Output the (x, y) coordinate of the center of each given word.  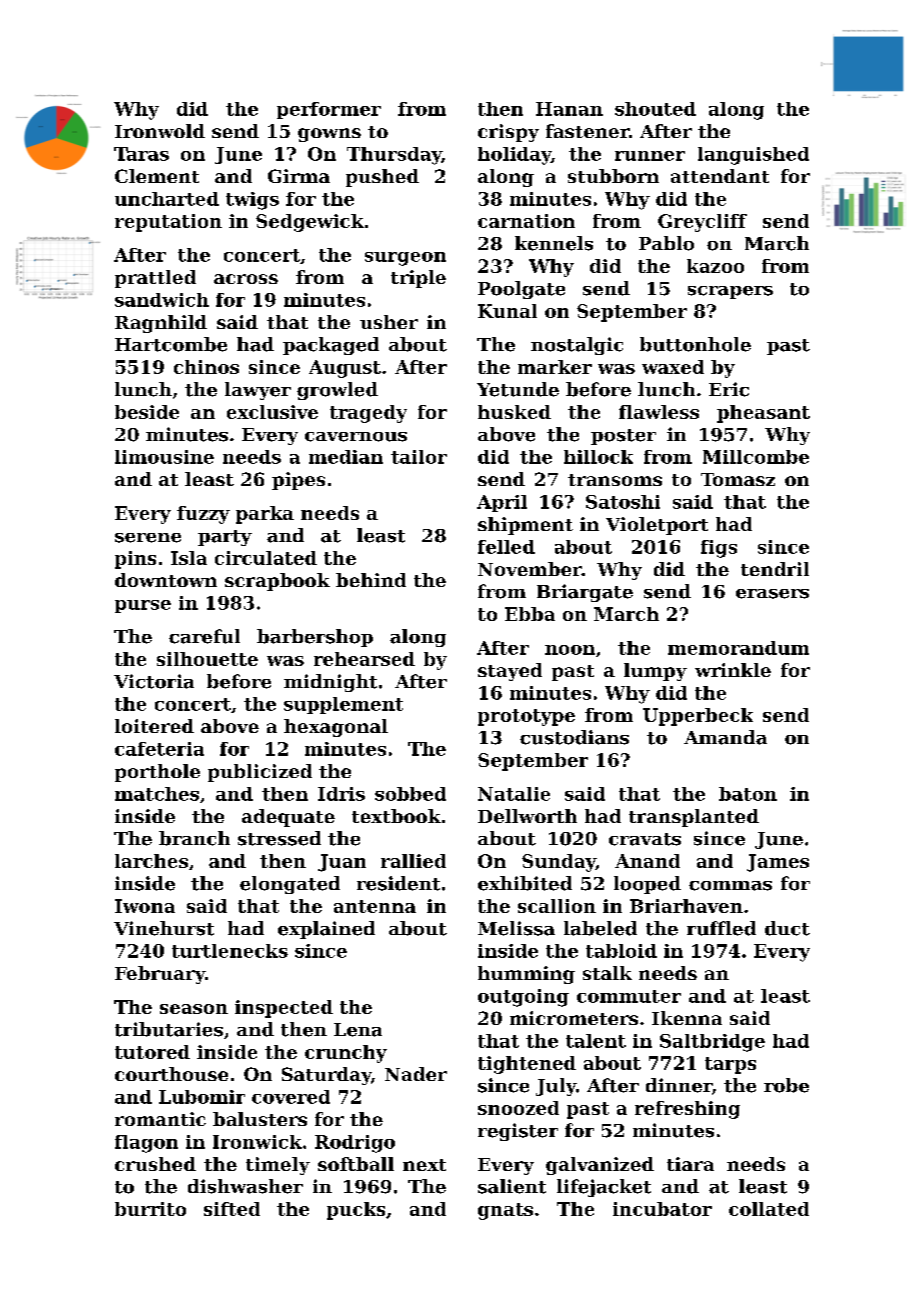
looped (647, 885)
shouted (655, 109)
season (194, 1009)
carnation (526, 221)
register (518, 1132)
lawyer (258, 391)
